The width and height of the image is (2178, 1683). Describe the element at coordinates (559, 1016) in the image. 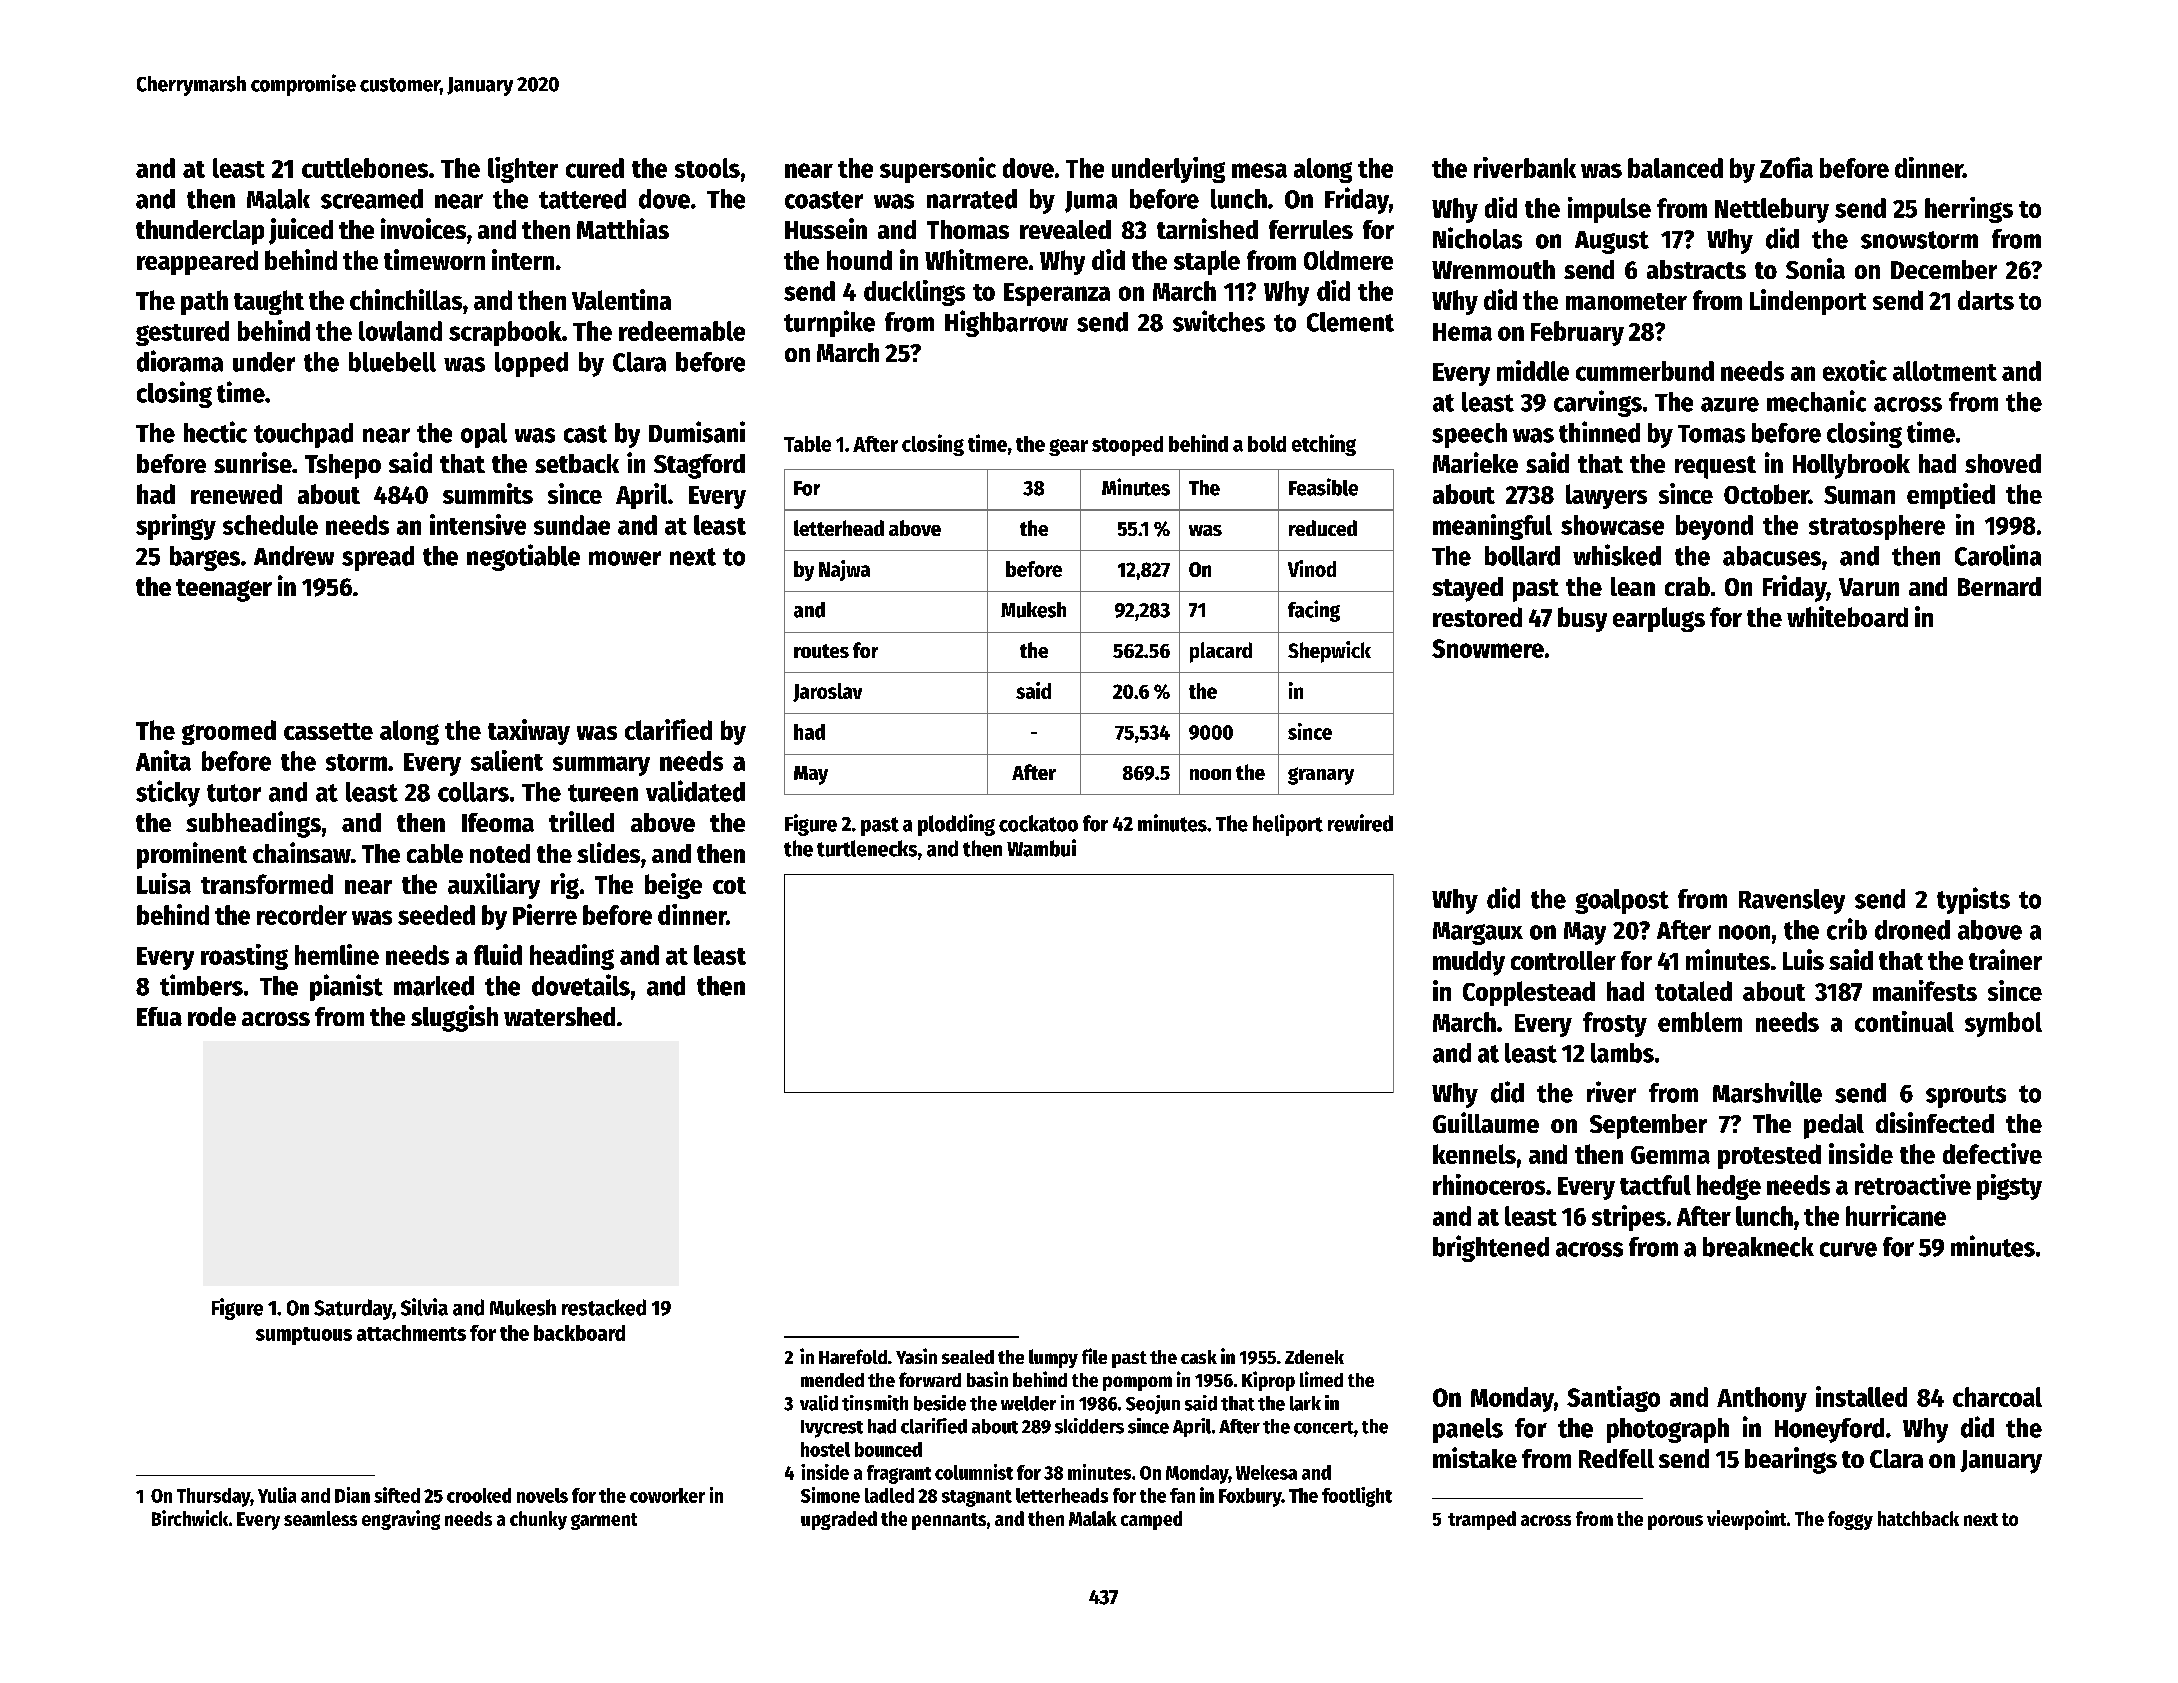

I see `watershed` at that location.
